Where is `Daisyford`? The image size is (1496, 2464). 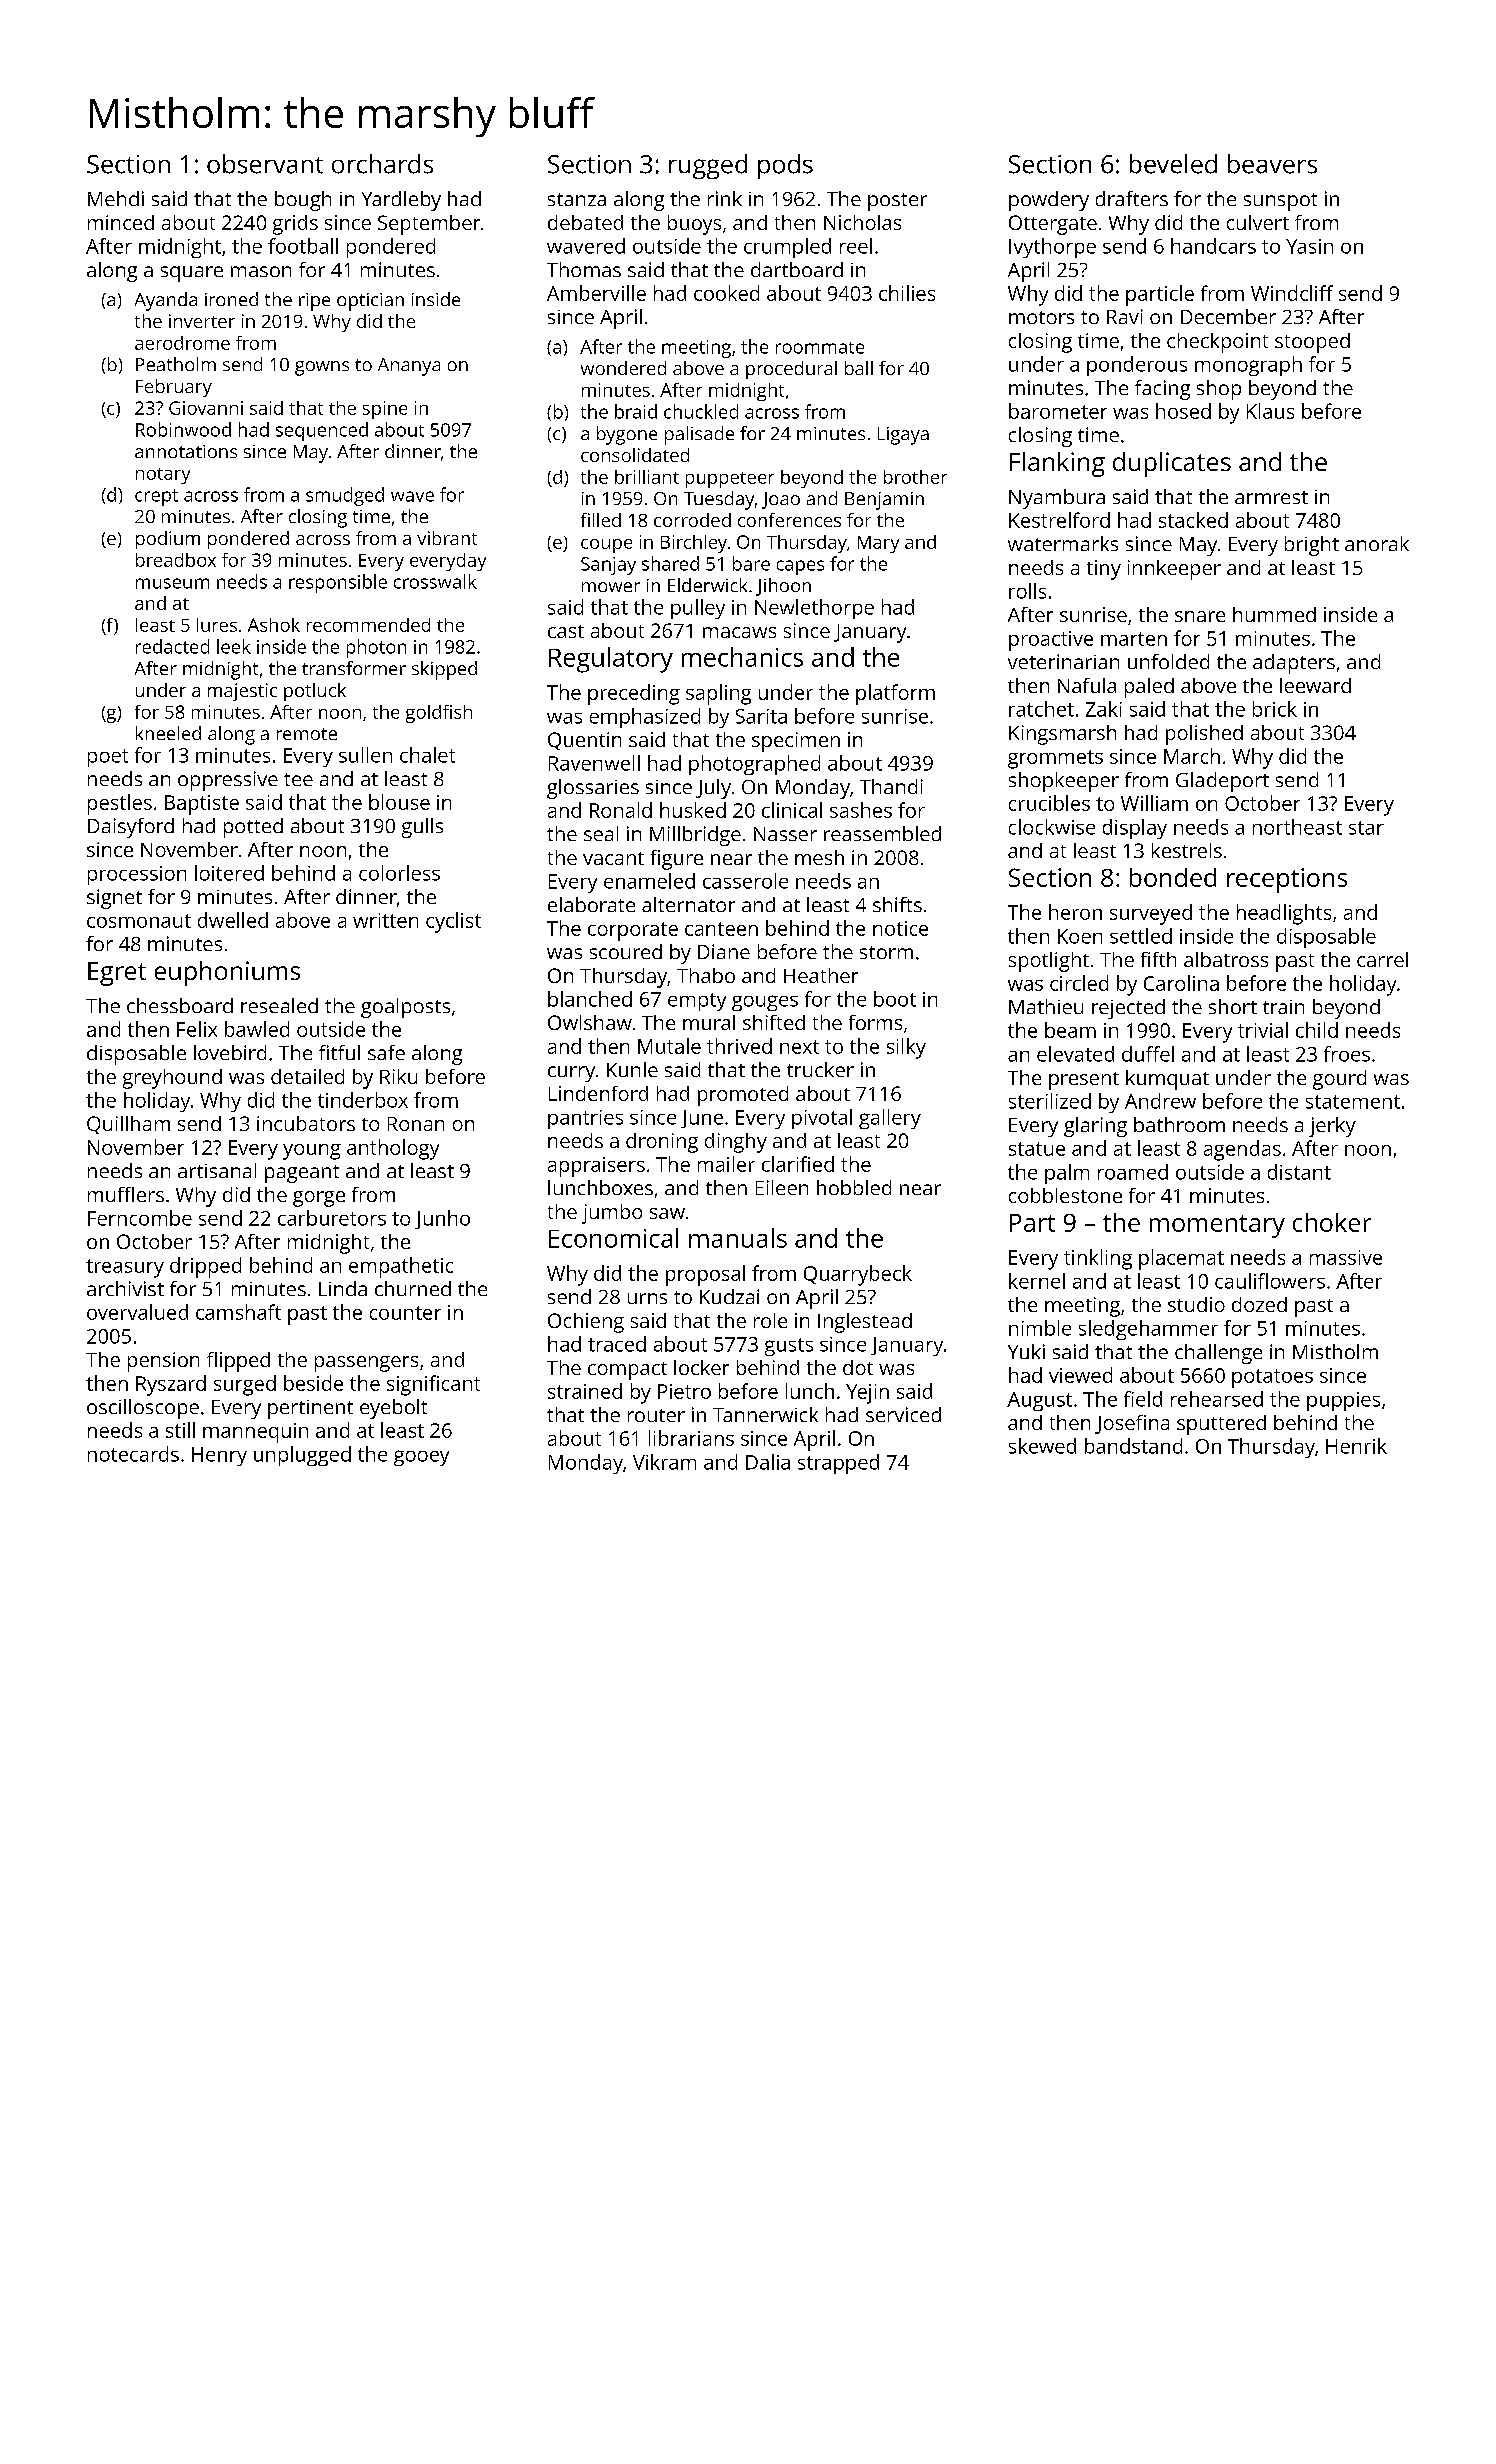
Daisyford is located at coordinates (131, 828).
